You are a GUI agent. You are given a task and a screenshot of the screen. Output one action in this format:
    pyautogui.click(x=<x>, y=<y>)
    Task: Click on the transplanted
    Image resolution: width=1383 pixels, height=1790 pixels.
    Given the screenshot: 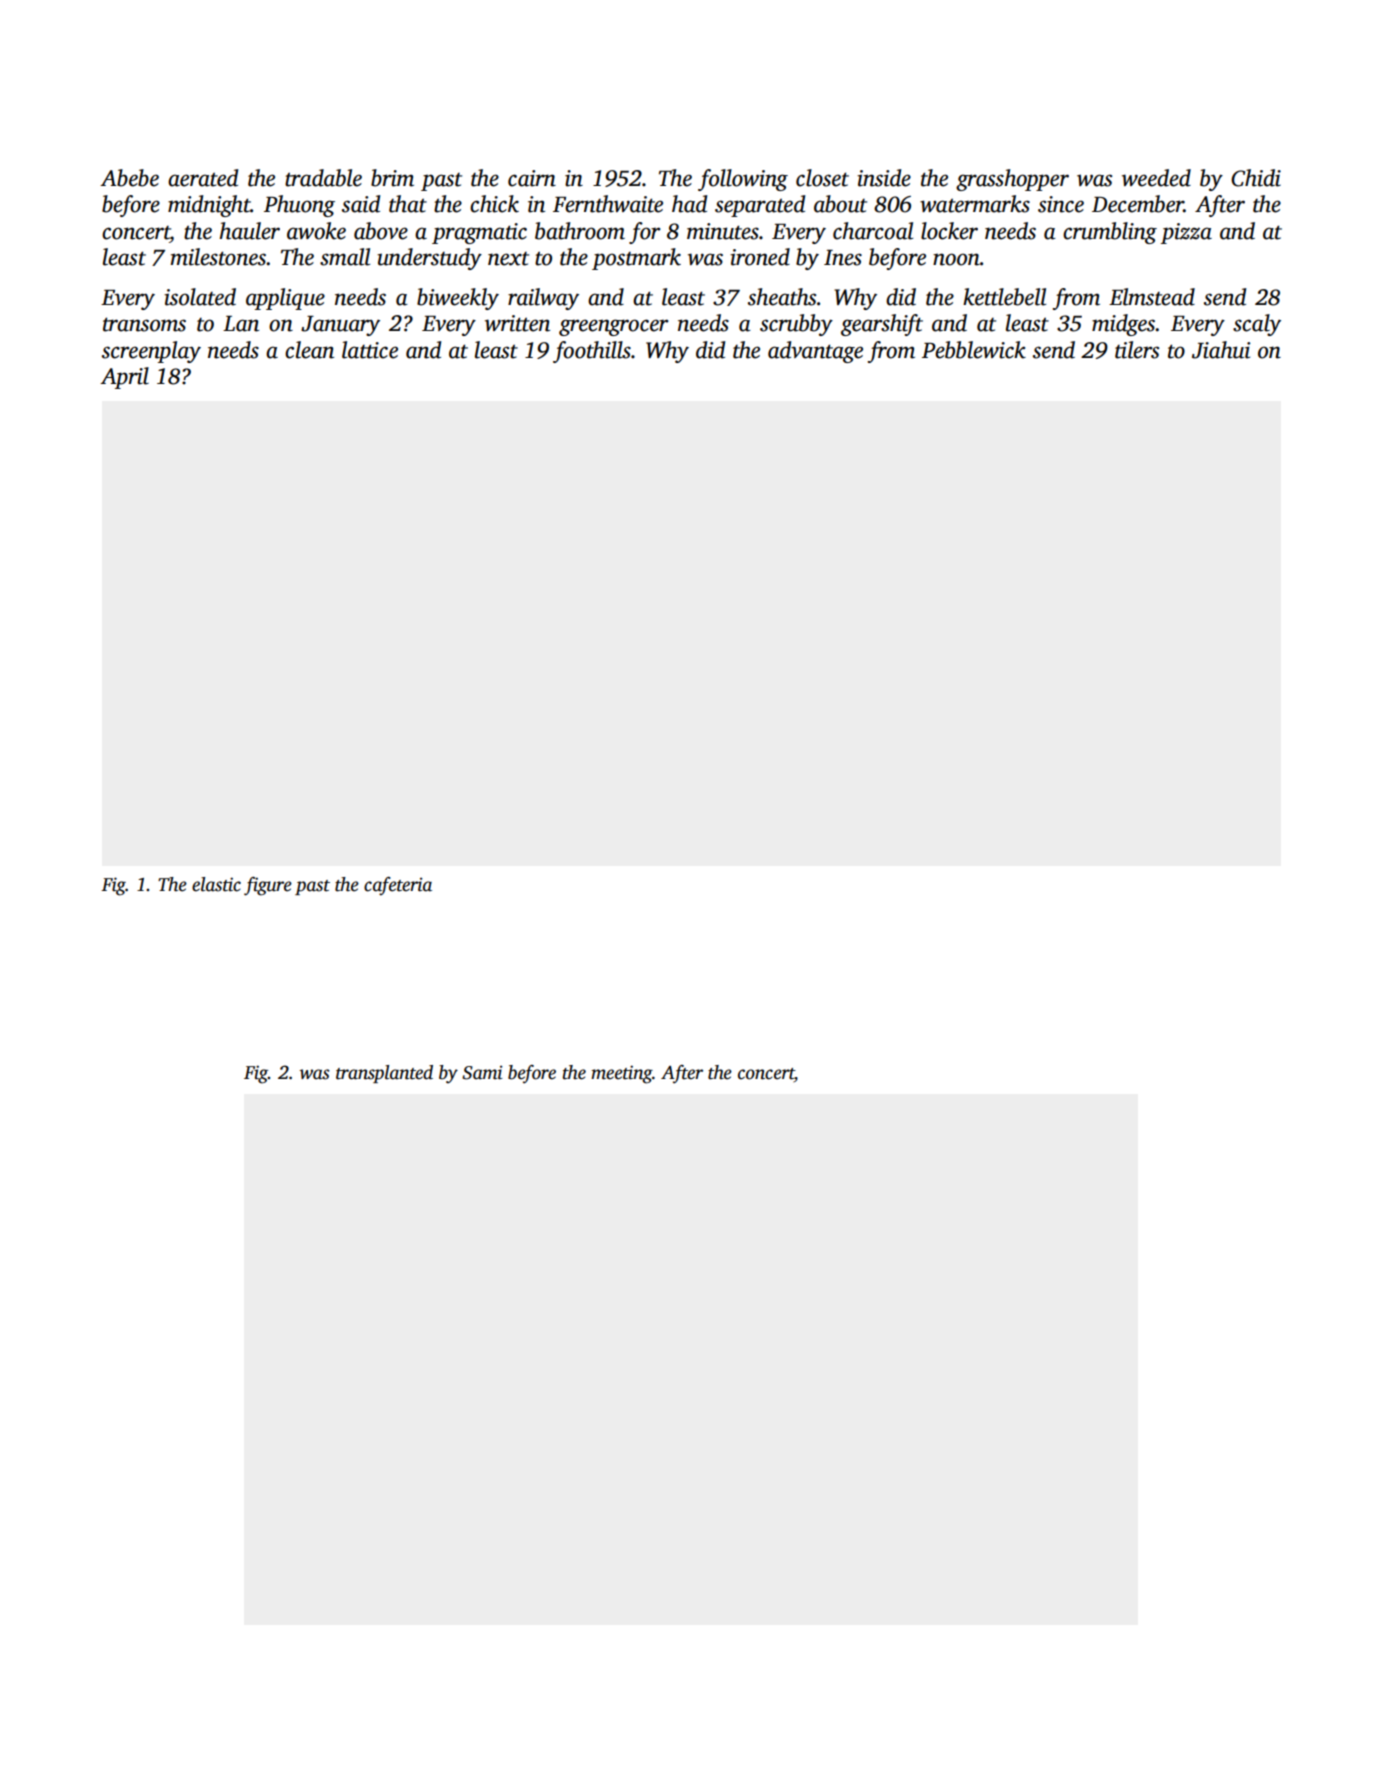 What is the action you would take?
    pyautogui.click(x=384, y=1074)
